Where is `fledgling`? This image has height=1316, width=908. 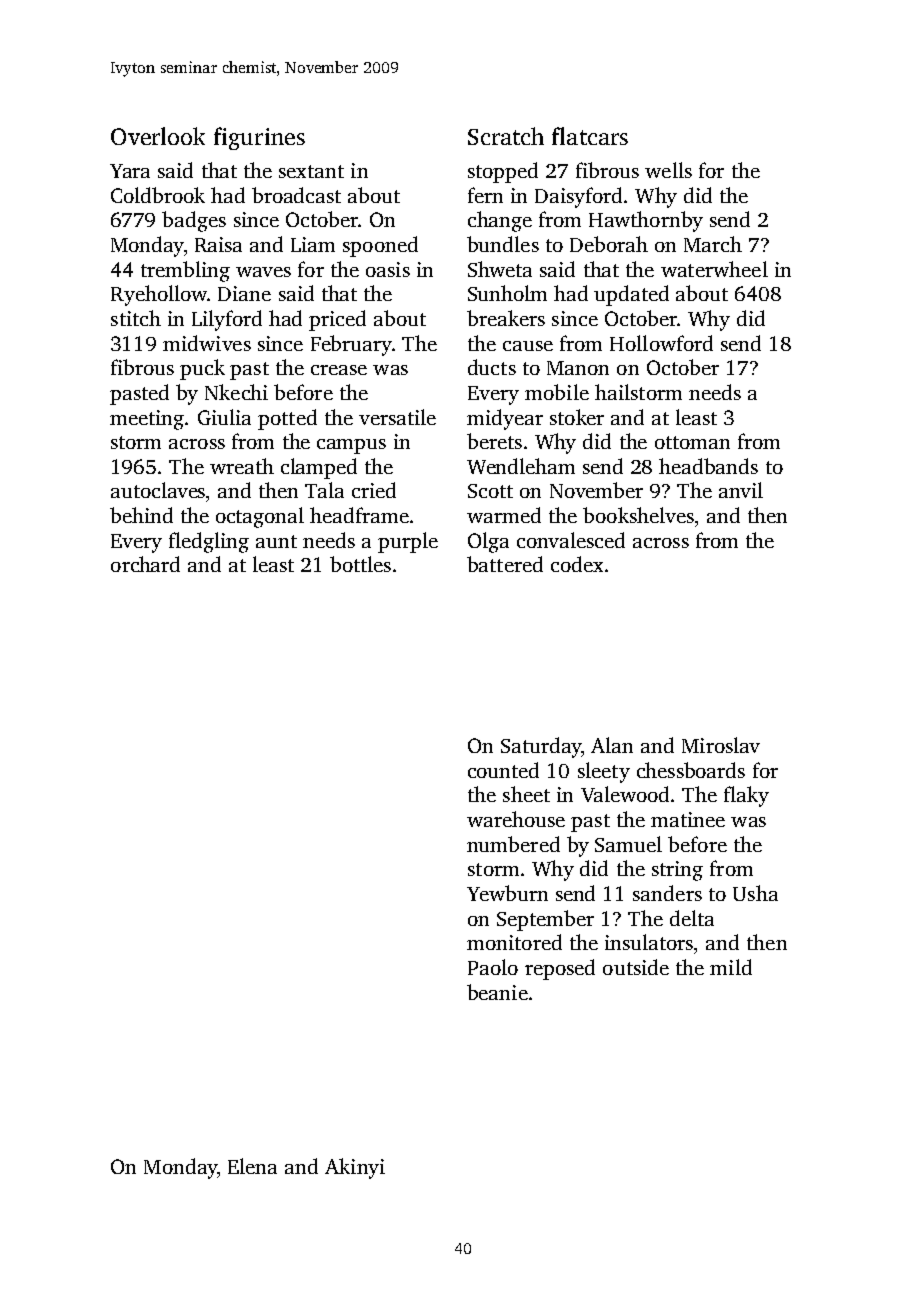
fledgling is located at coordinates (209, 542).
